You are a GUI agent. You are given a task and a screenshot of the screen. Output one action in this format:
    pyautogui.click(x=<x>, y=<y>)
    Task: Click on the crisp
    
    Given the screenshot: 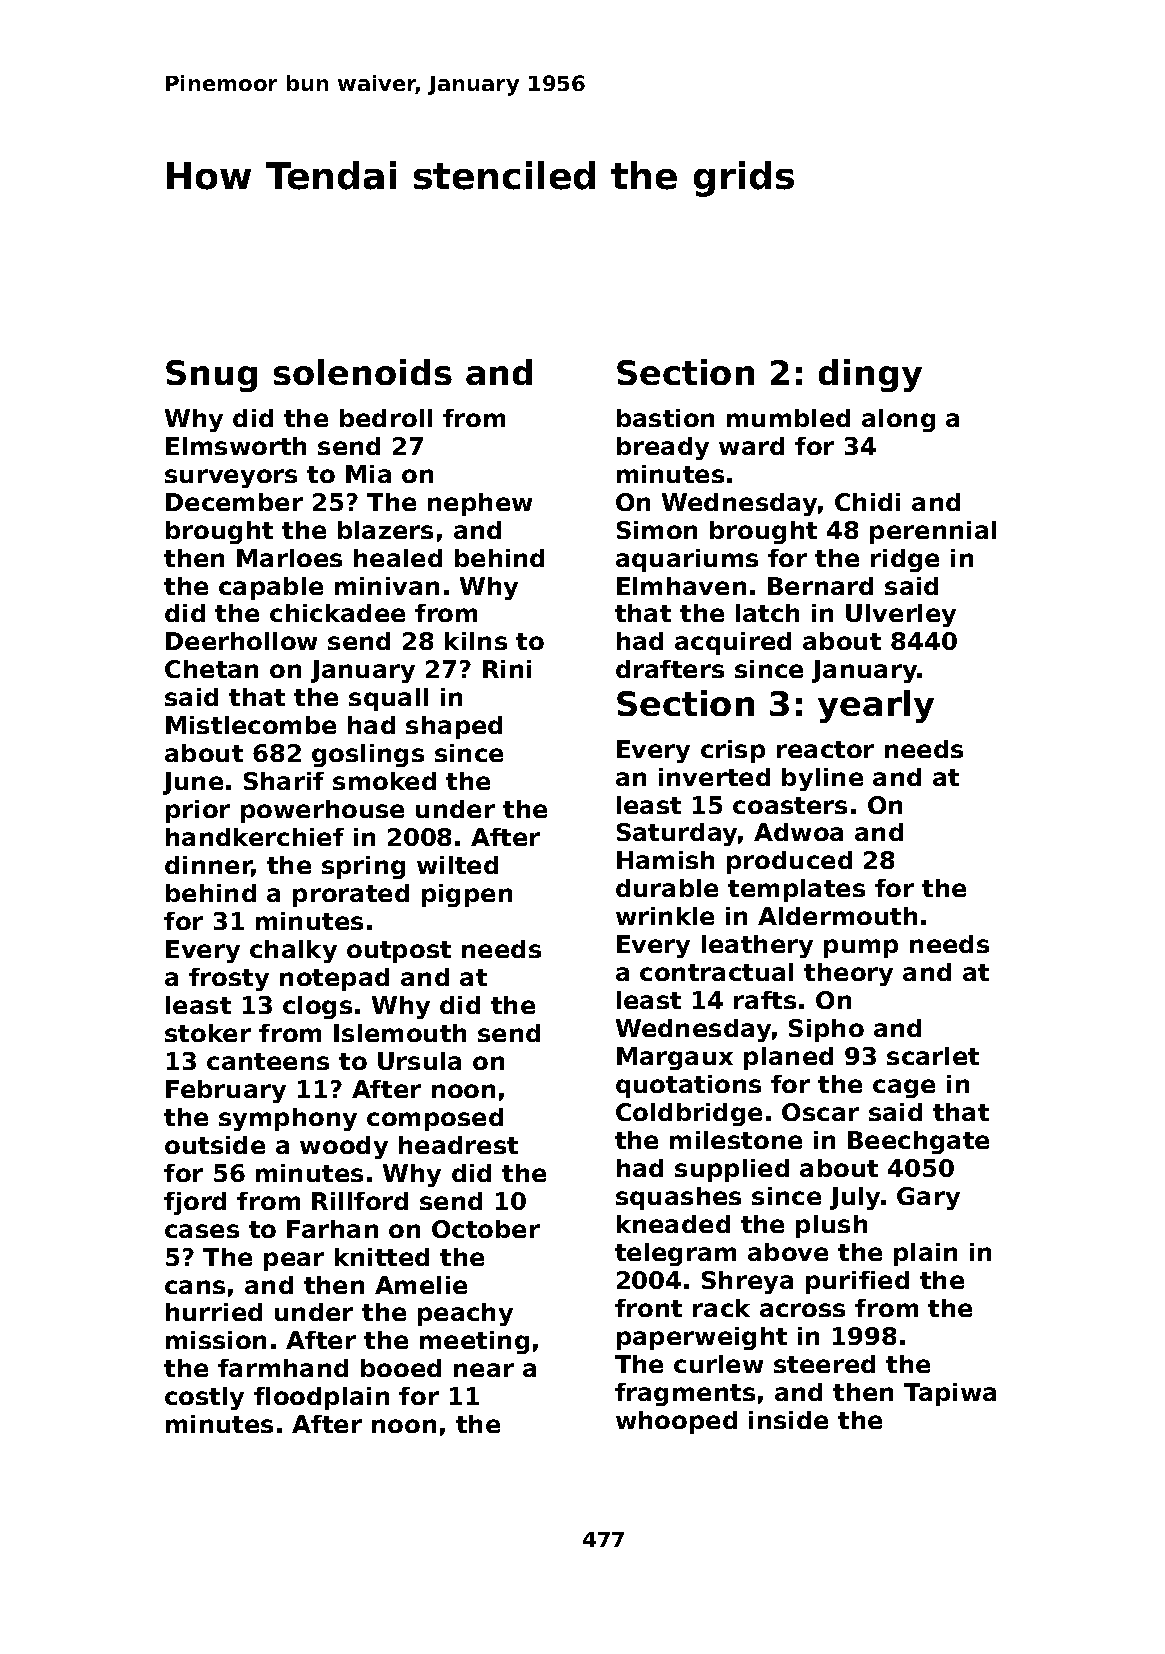 What is the action you would take?
    pyautogui.click(x=733, y=751)
